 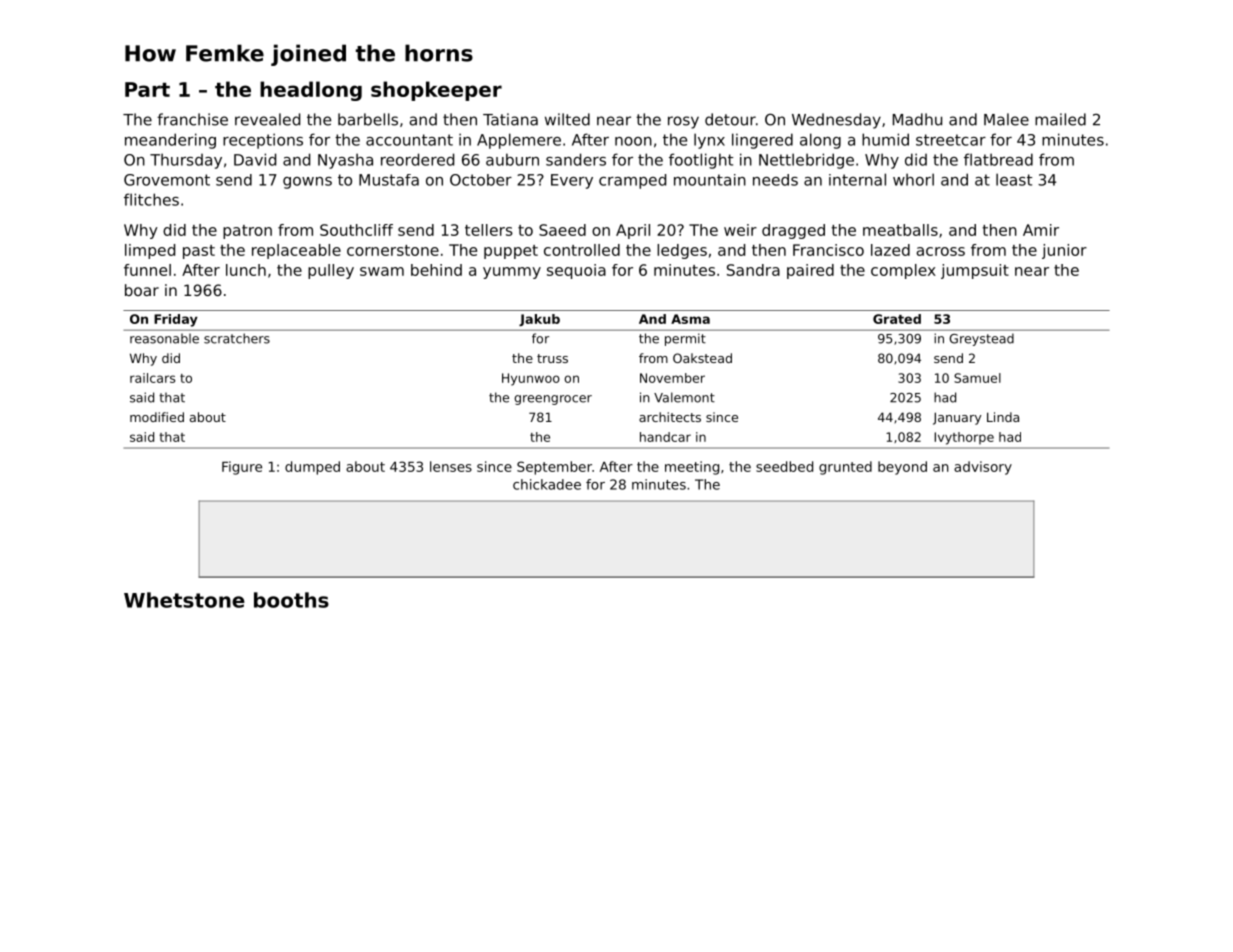 I want to click on advisory, so click(x=983, y=468).
